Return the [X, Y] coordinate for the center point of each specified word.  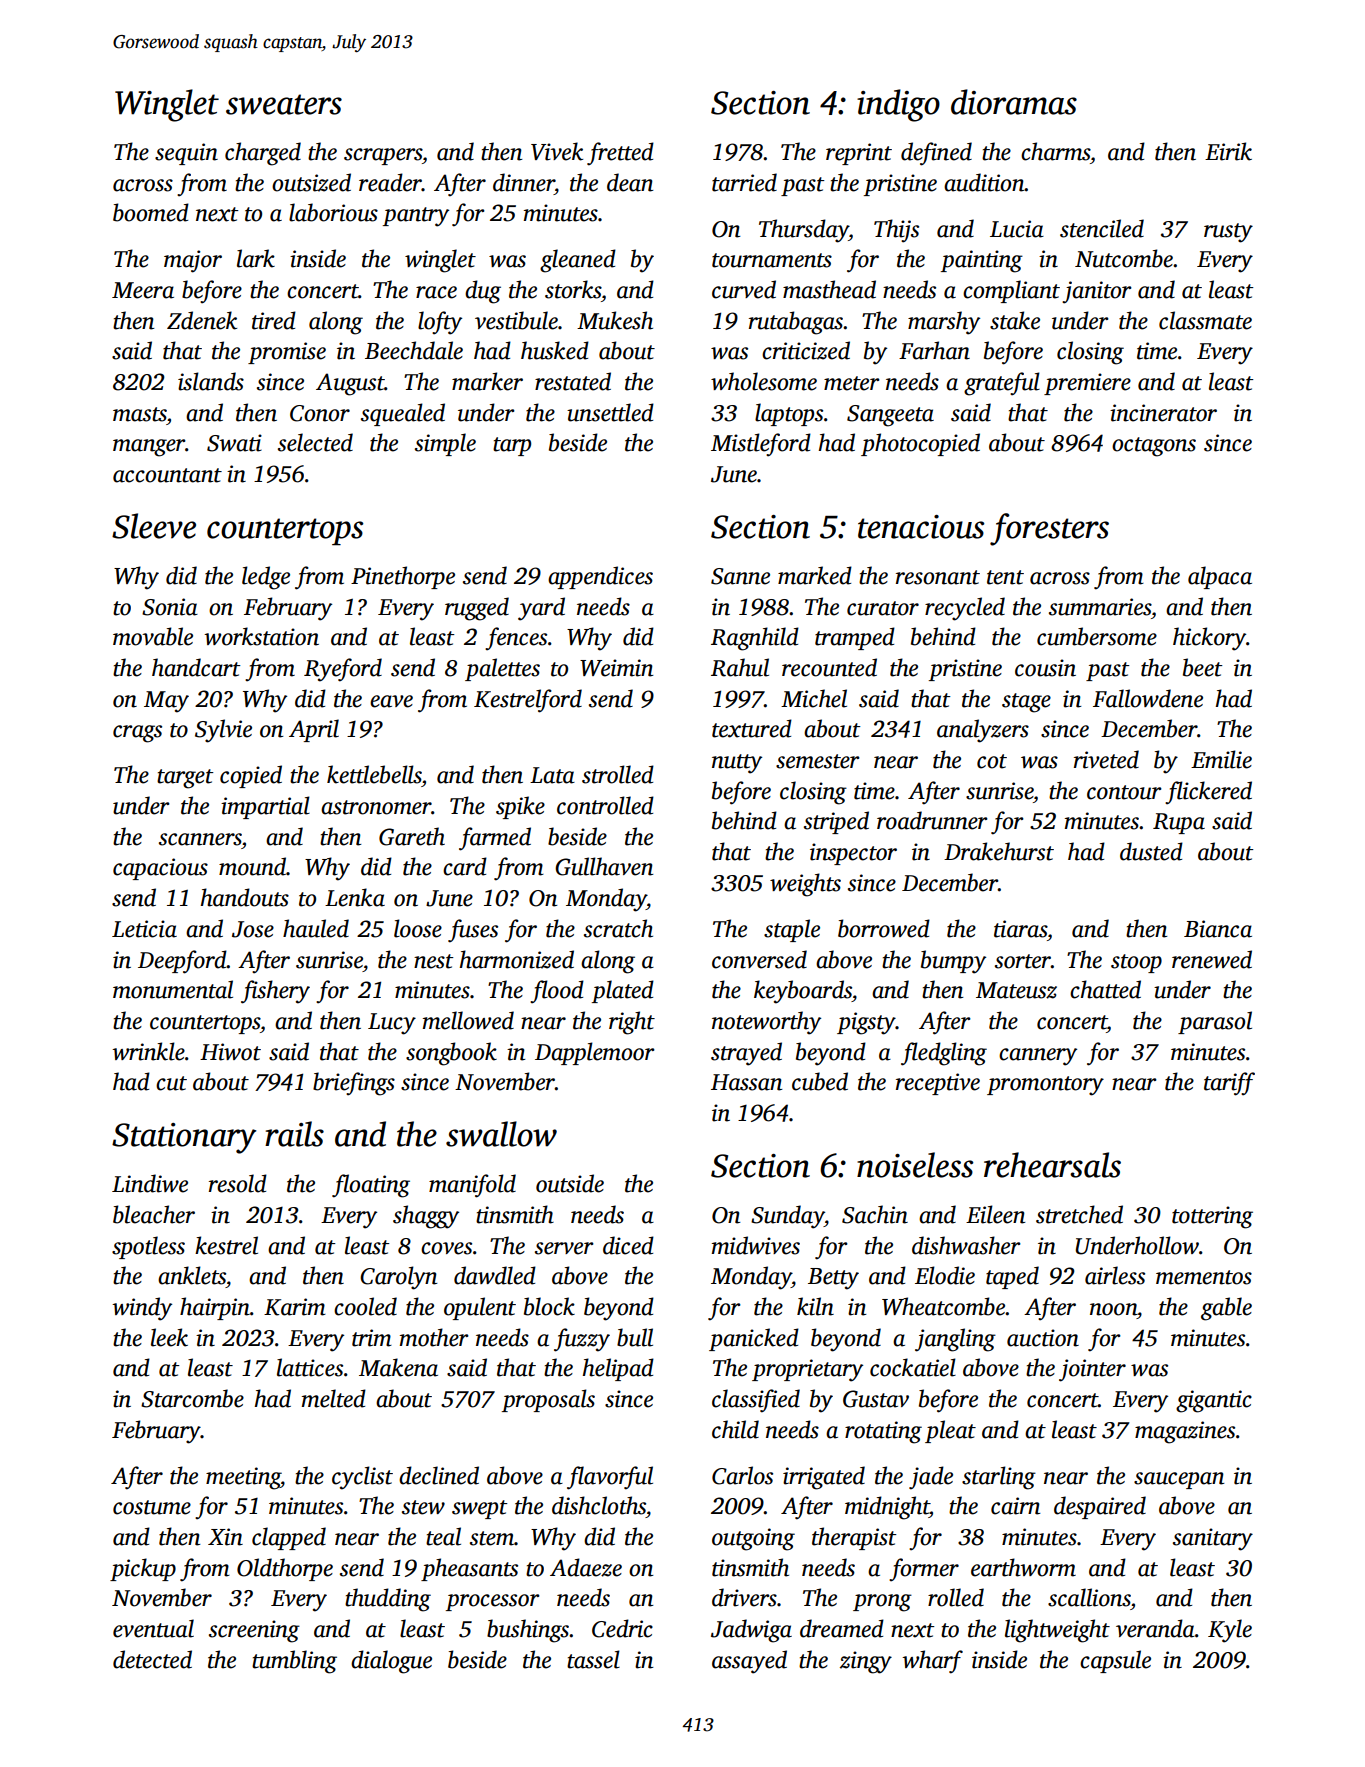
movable [153, 636]
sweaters [284, 104]
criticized [806, 350]
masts [140, 414]
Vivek [557, 151]
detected [152, 1659]
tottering [1212, 1217]
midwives [756, 1245]
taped [1012, 1277]
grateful [1002, 384]
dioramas [1014, 102]
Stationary [184, 1138]
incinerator [1163, 413]
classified [756, 1401]
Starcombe [192, 1398]
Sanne [740, 576]
